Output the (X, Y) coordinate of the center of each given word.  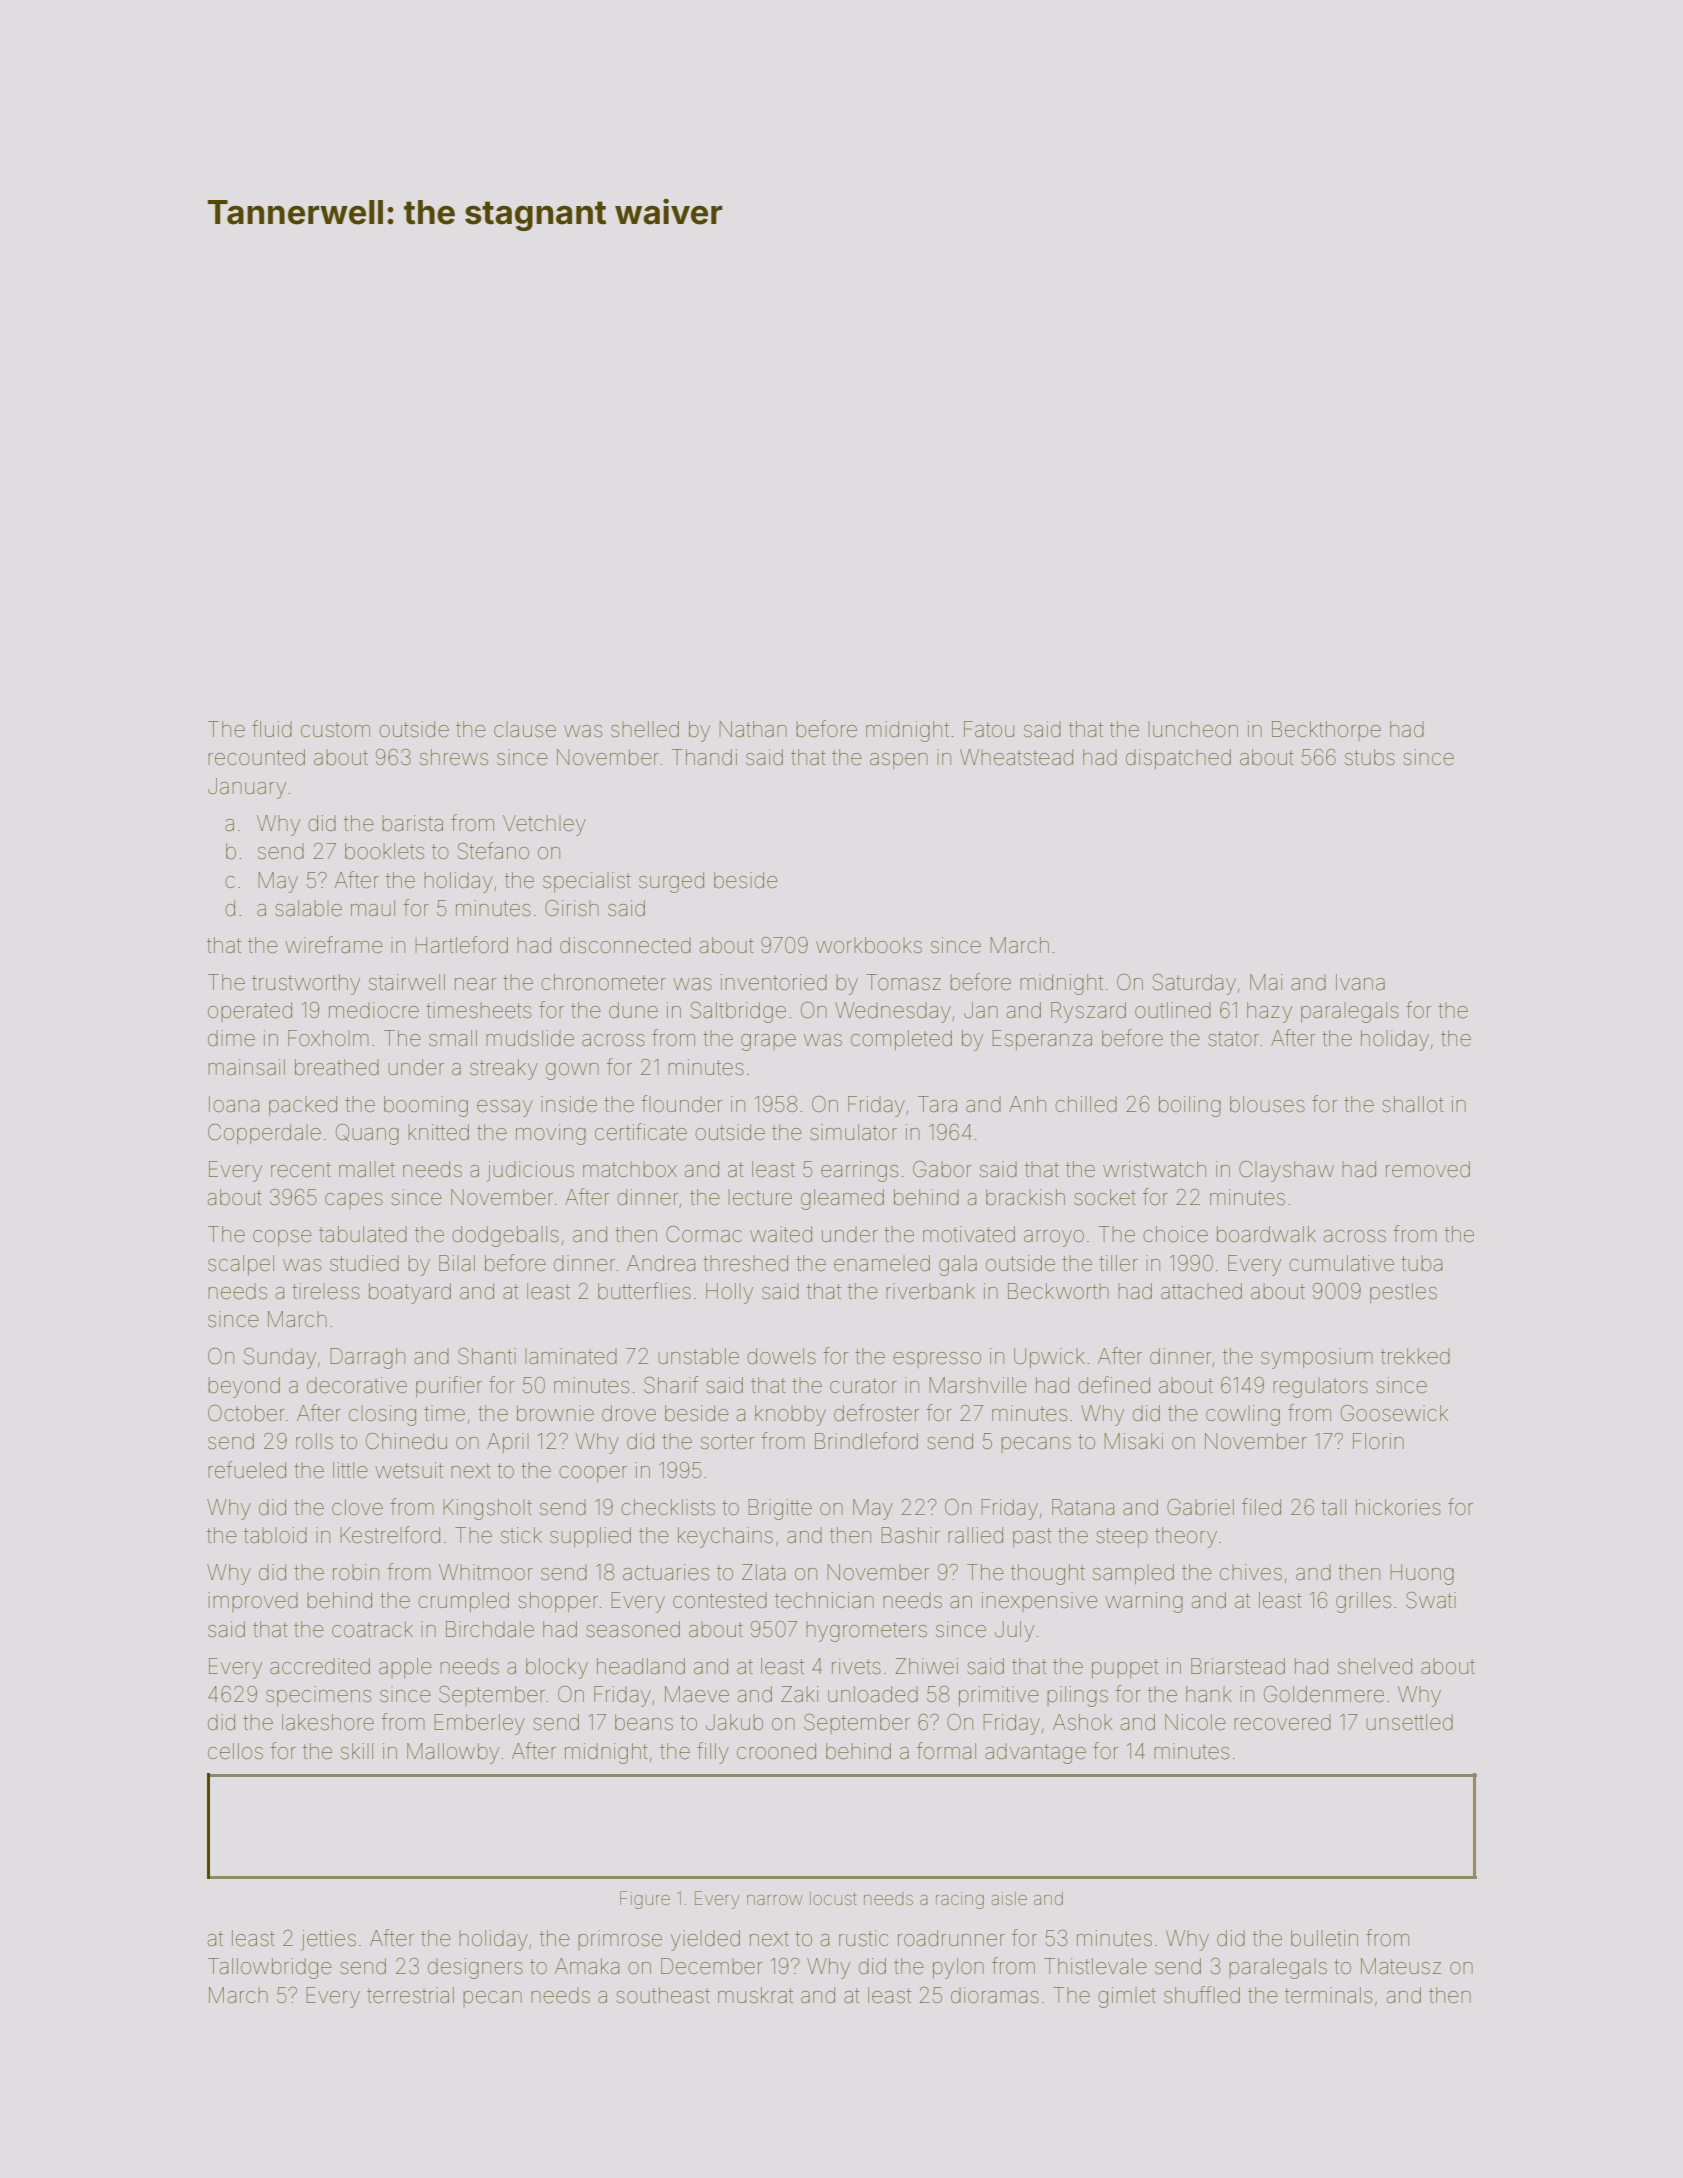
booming (426, 1106)
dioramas (995, 1995)
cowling (1243, 1415)
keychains (725, 1537)
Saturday (1194, 984)
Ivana (1360, 982)
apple (405, 1668)
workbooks (869, 945)
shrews (454, 757)
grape (768, 1042)
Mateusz (1401, 1966)
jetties (328, 1940)
